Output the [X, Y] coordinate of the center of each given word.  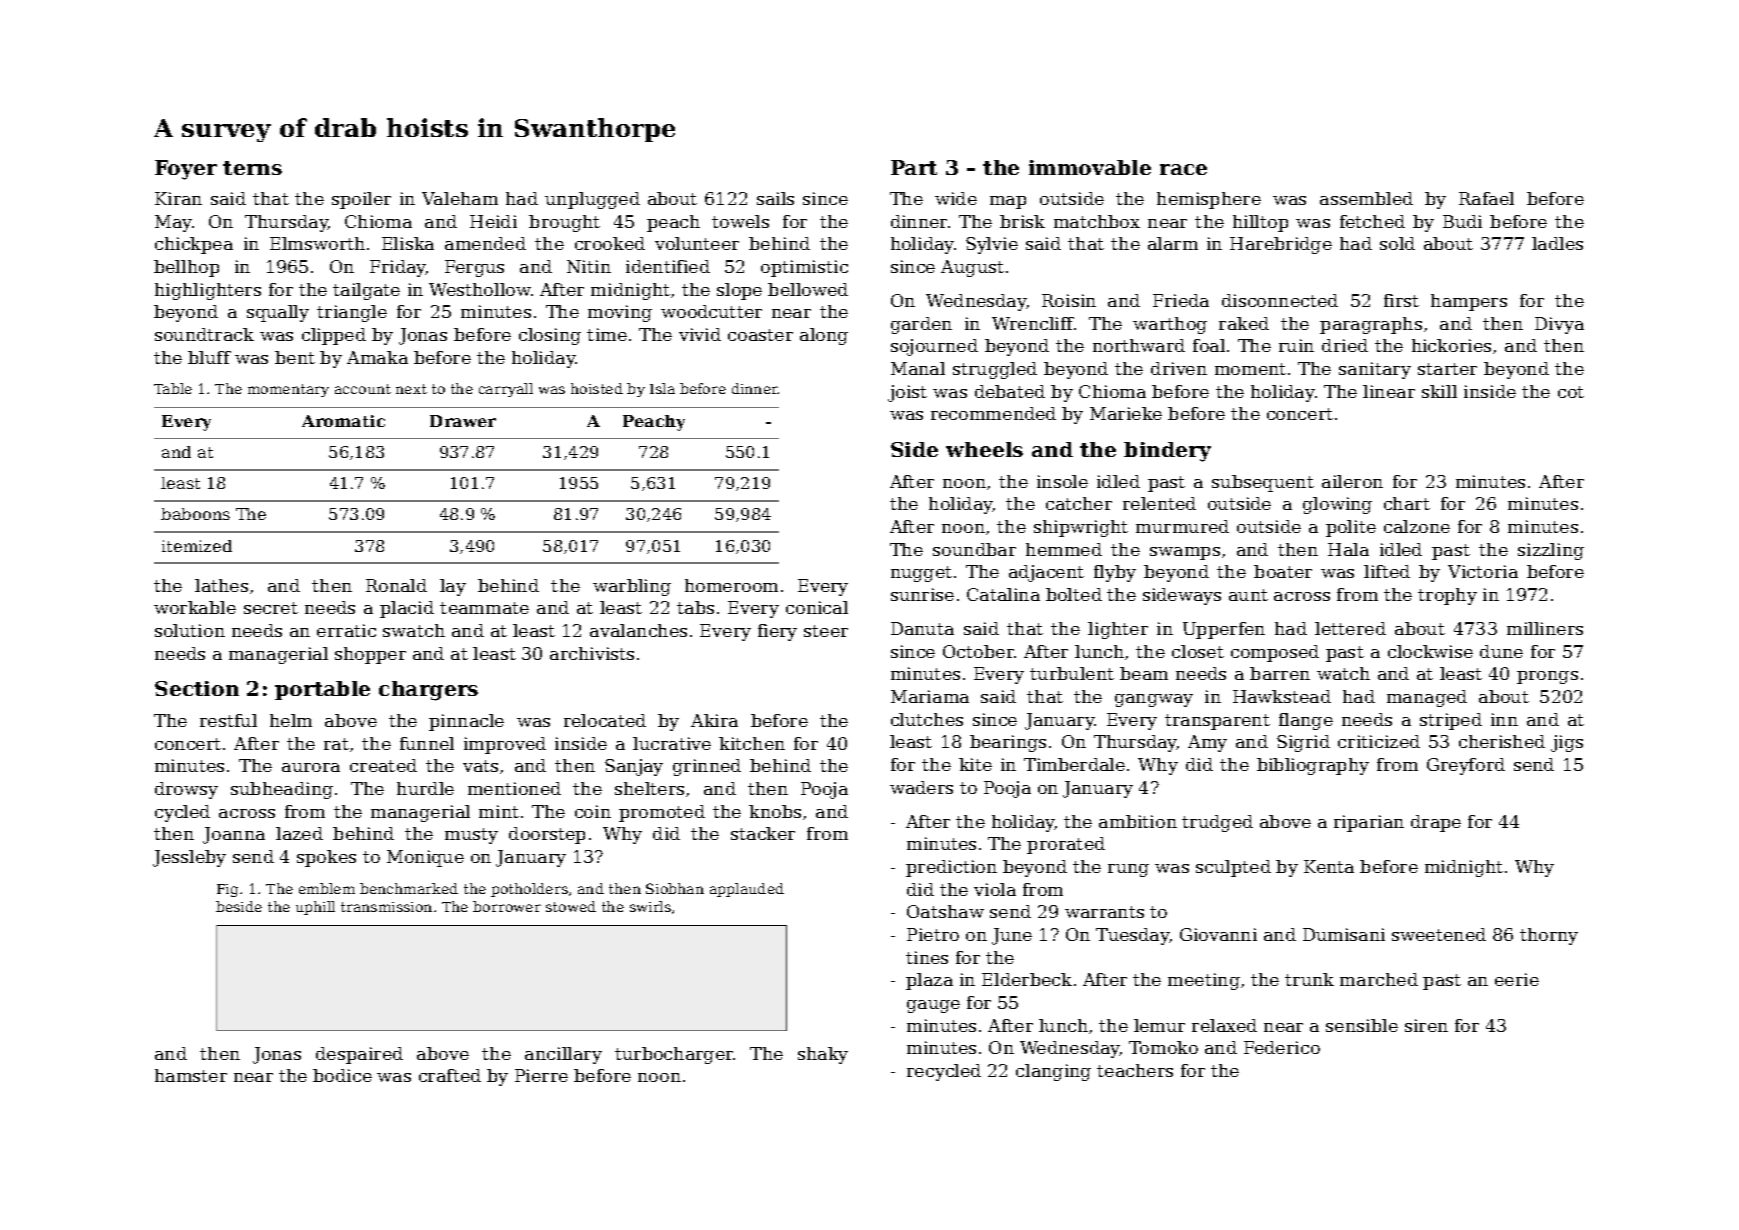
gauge [933, 1006]
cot [1571, 392]
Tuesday [1132, 936]
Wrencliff [1033, 323]
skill [1439, 391]
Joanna [234, 835]
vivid [700, 334]
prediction [951, 868]
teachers [1135, 1070]
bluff [209, 357]
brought [564, 223]
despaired [359, 1055]
